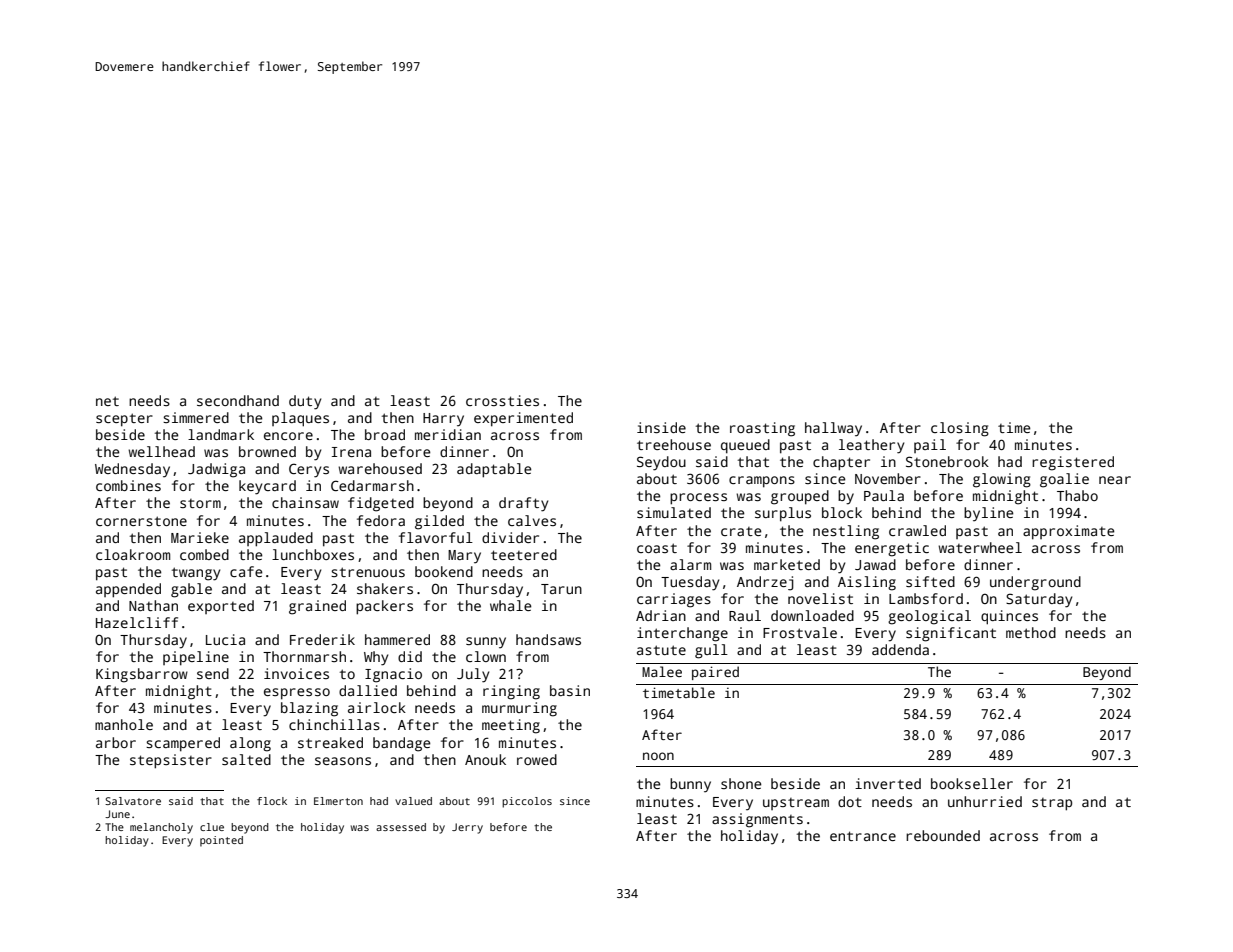  I want to click on addenda, so click(900, 649).
